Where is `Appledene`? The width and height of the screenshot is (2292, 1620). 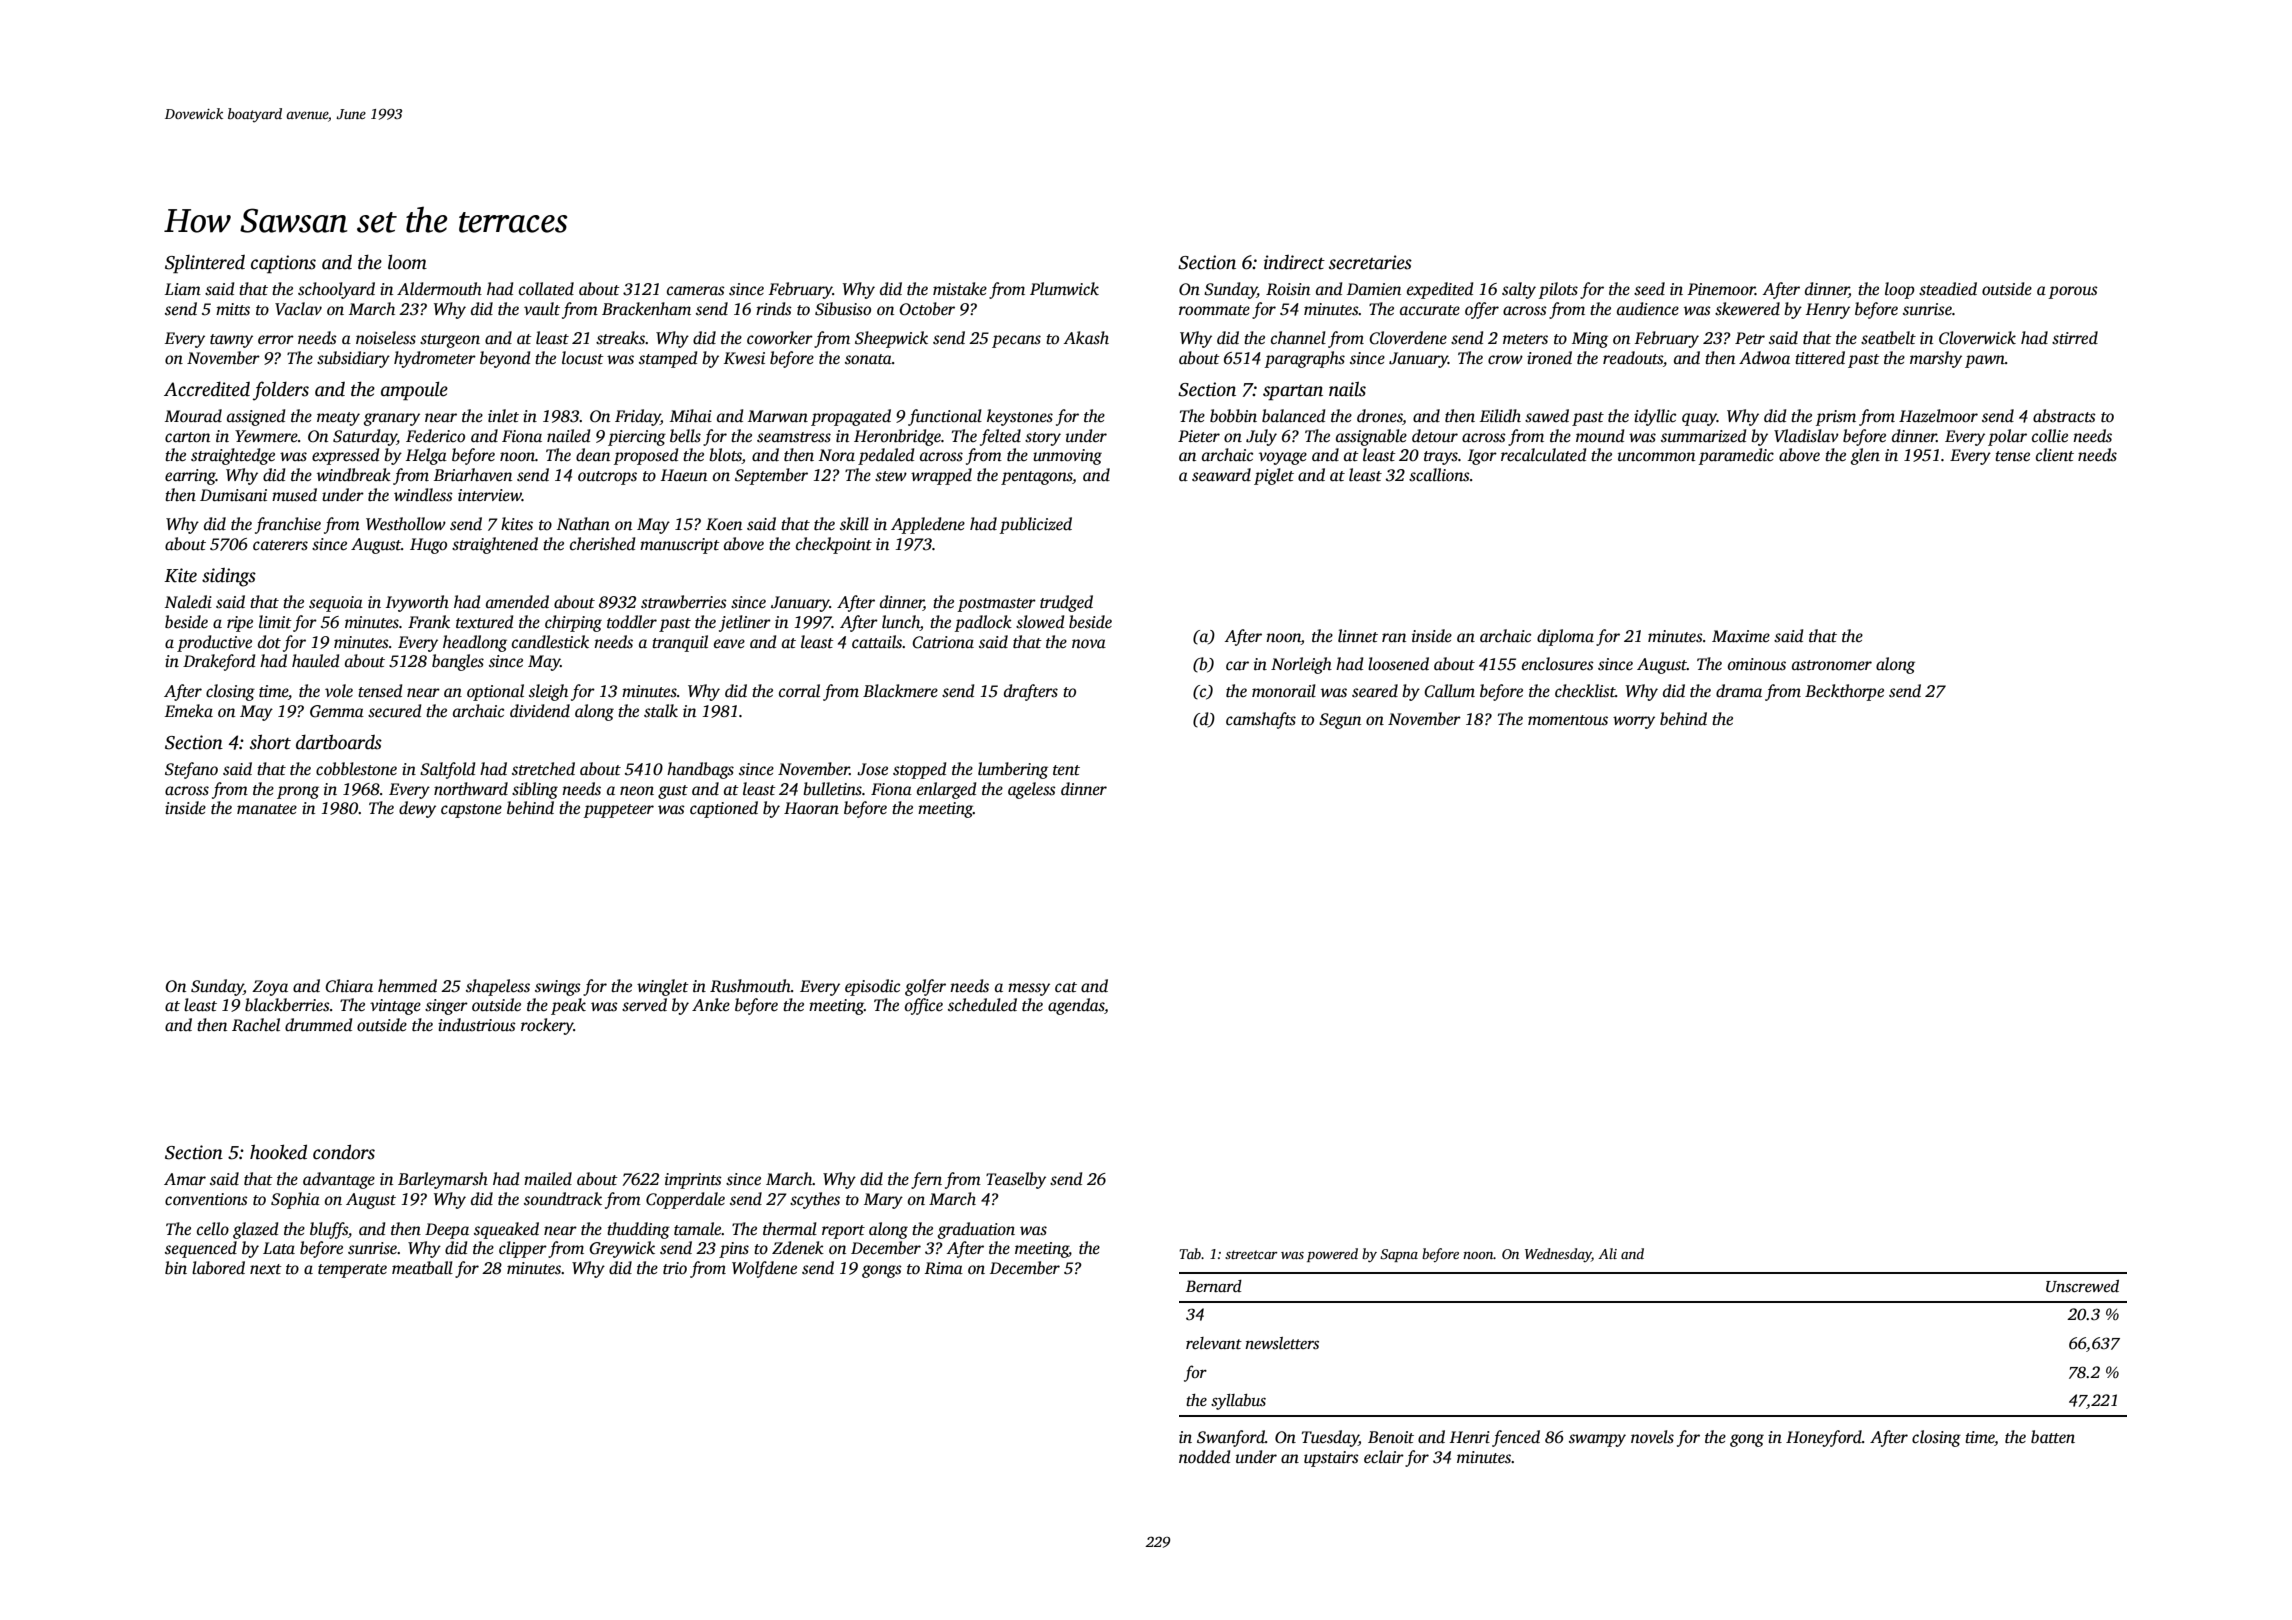 Appledene is located at coordinates (928, 525).
